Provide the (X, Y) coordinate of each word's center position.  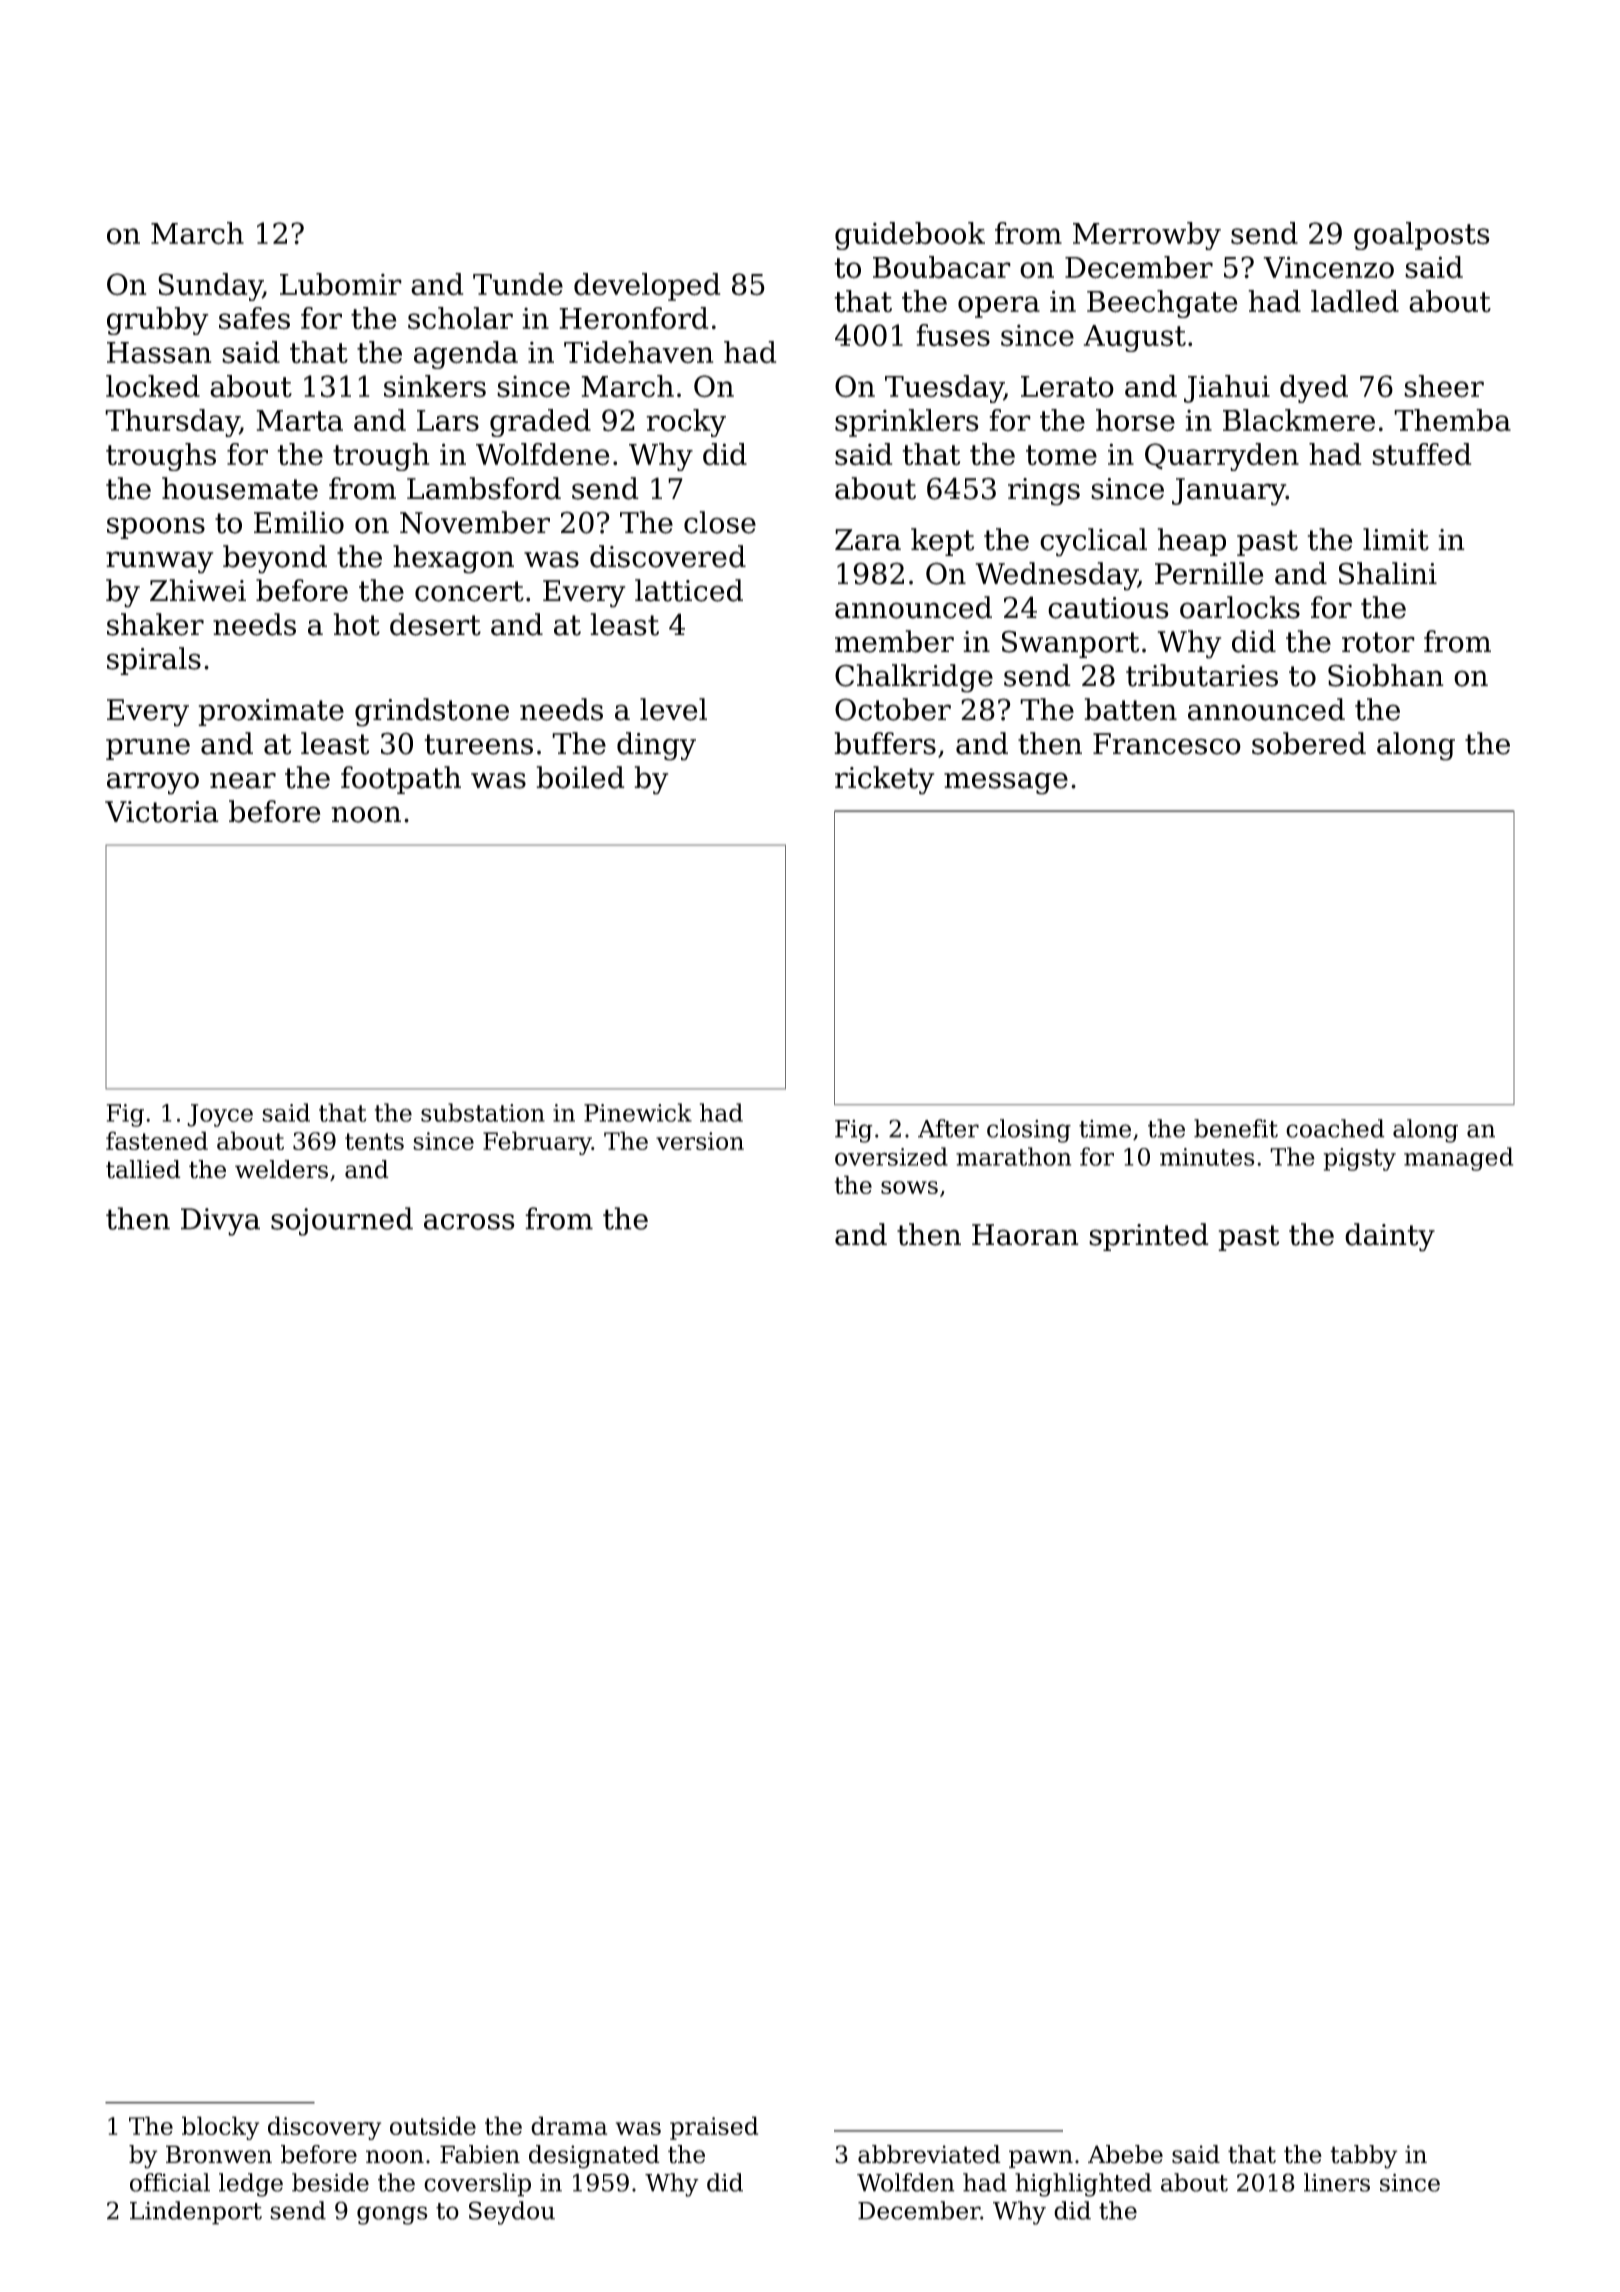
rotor (1378, 642)
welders (281, 1169)
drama (569, 2125)
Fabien (480, 2154)
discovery (324, 2128)
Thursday (172, 423)
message (1006, 783)
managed (1458, 1159)
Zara (868, 540)
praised (714, 2128)
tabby (1364, 2157)
